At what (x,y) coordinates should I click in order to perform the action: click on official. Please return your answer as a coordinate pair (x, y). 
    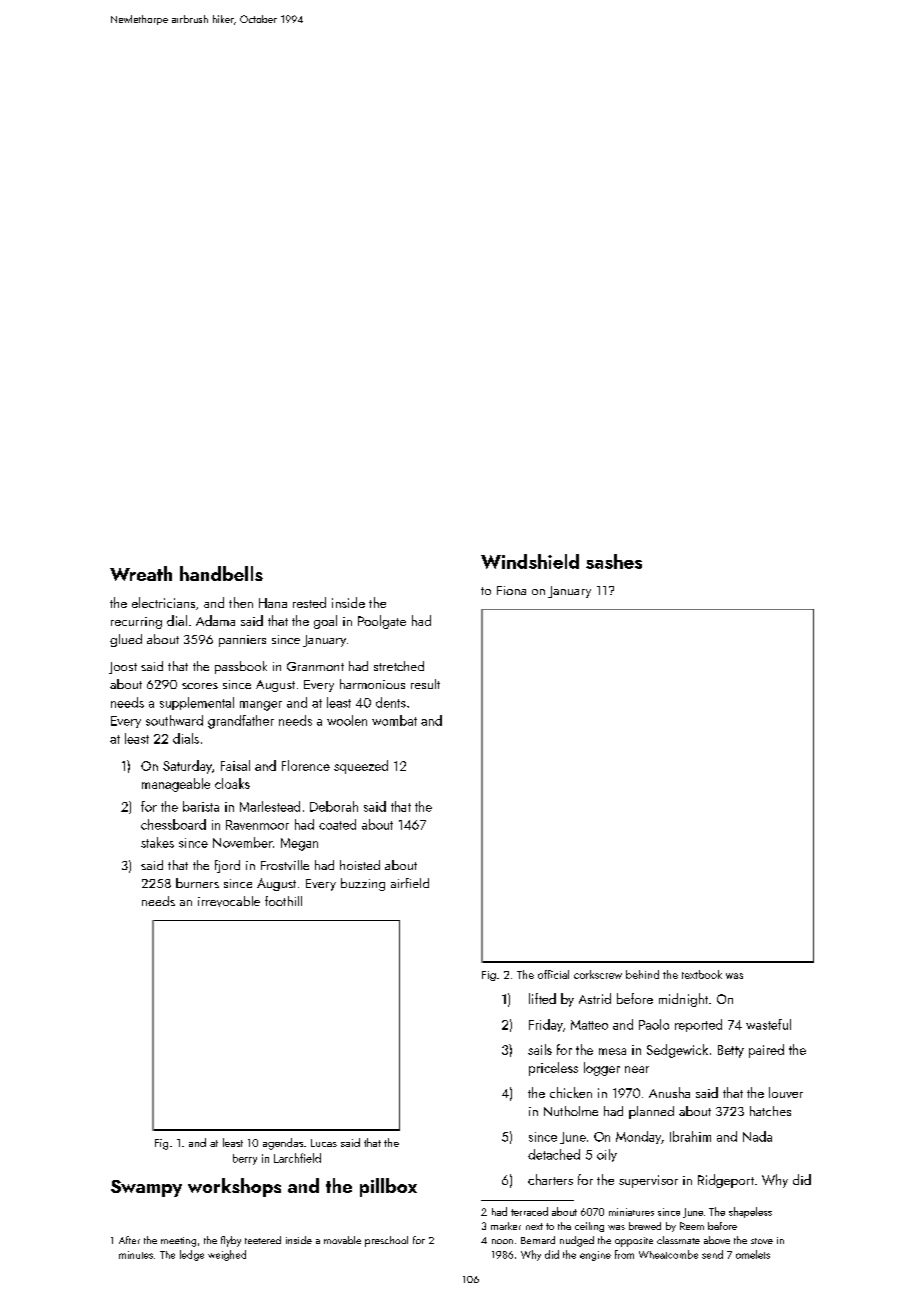
    Looking at the image, I should click on (553, 974).
